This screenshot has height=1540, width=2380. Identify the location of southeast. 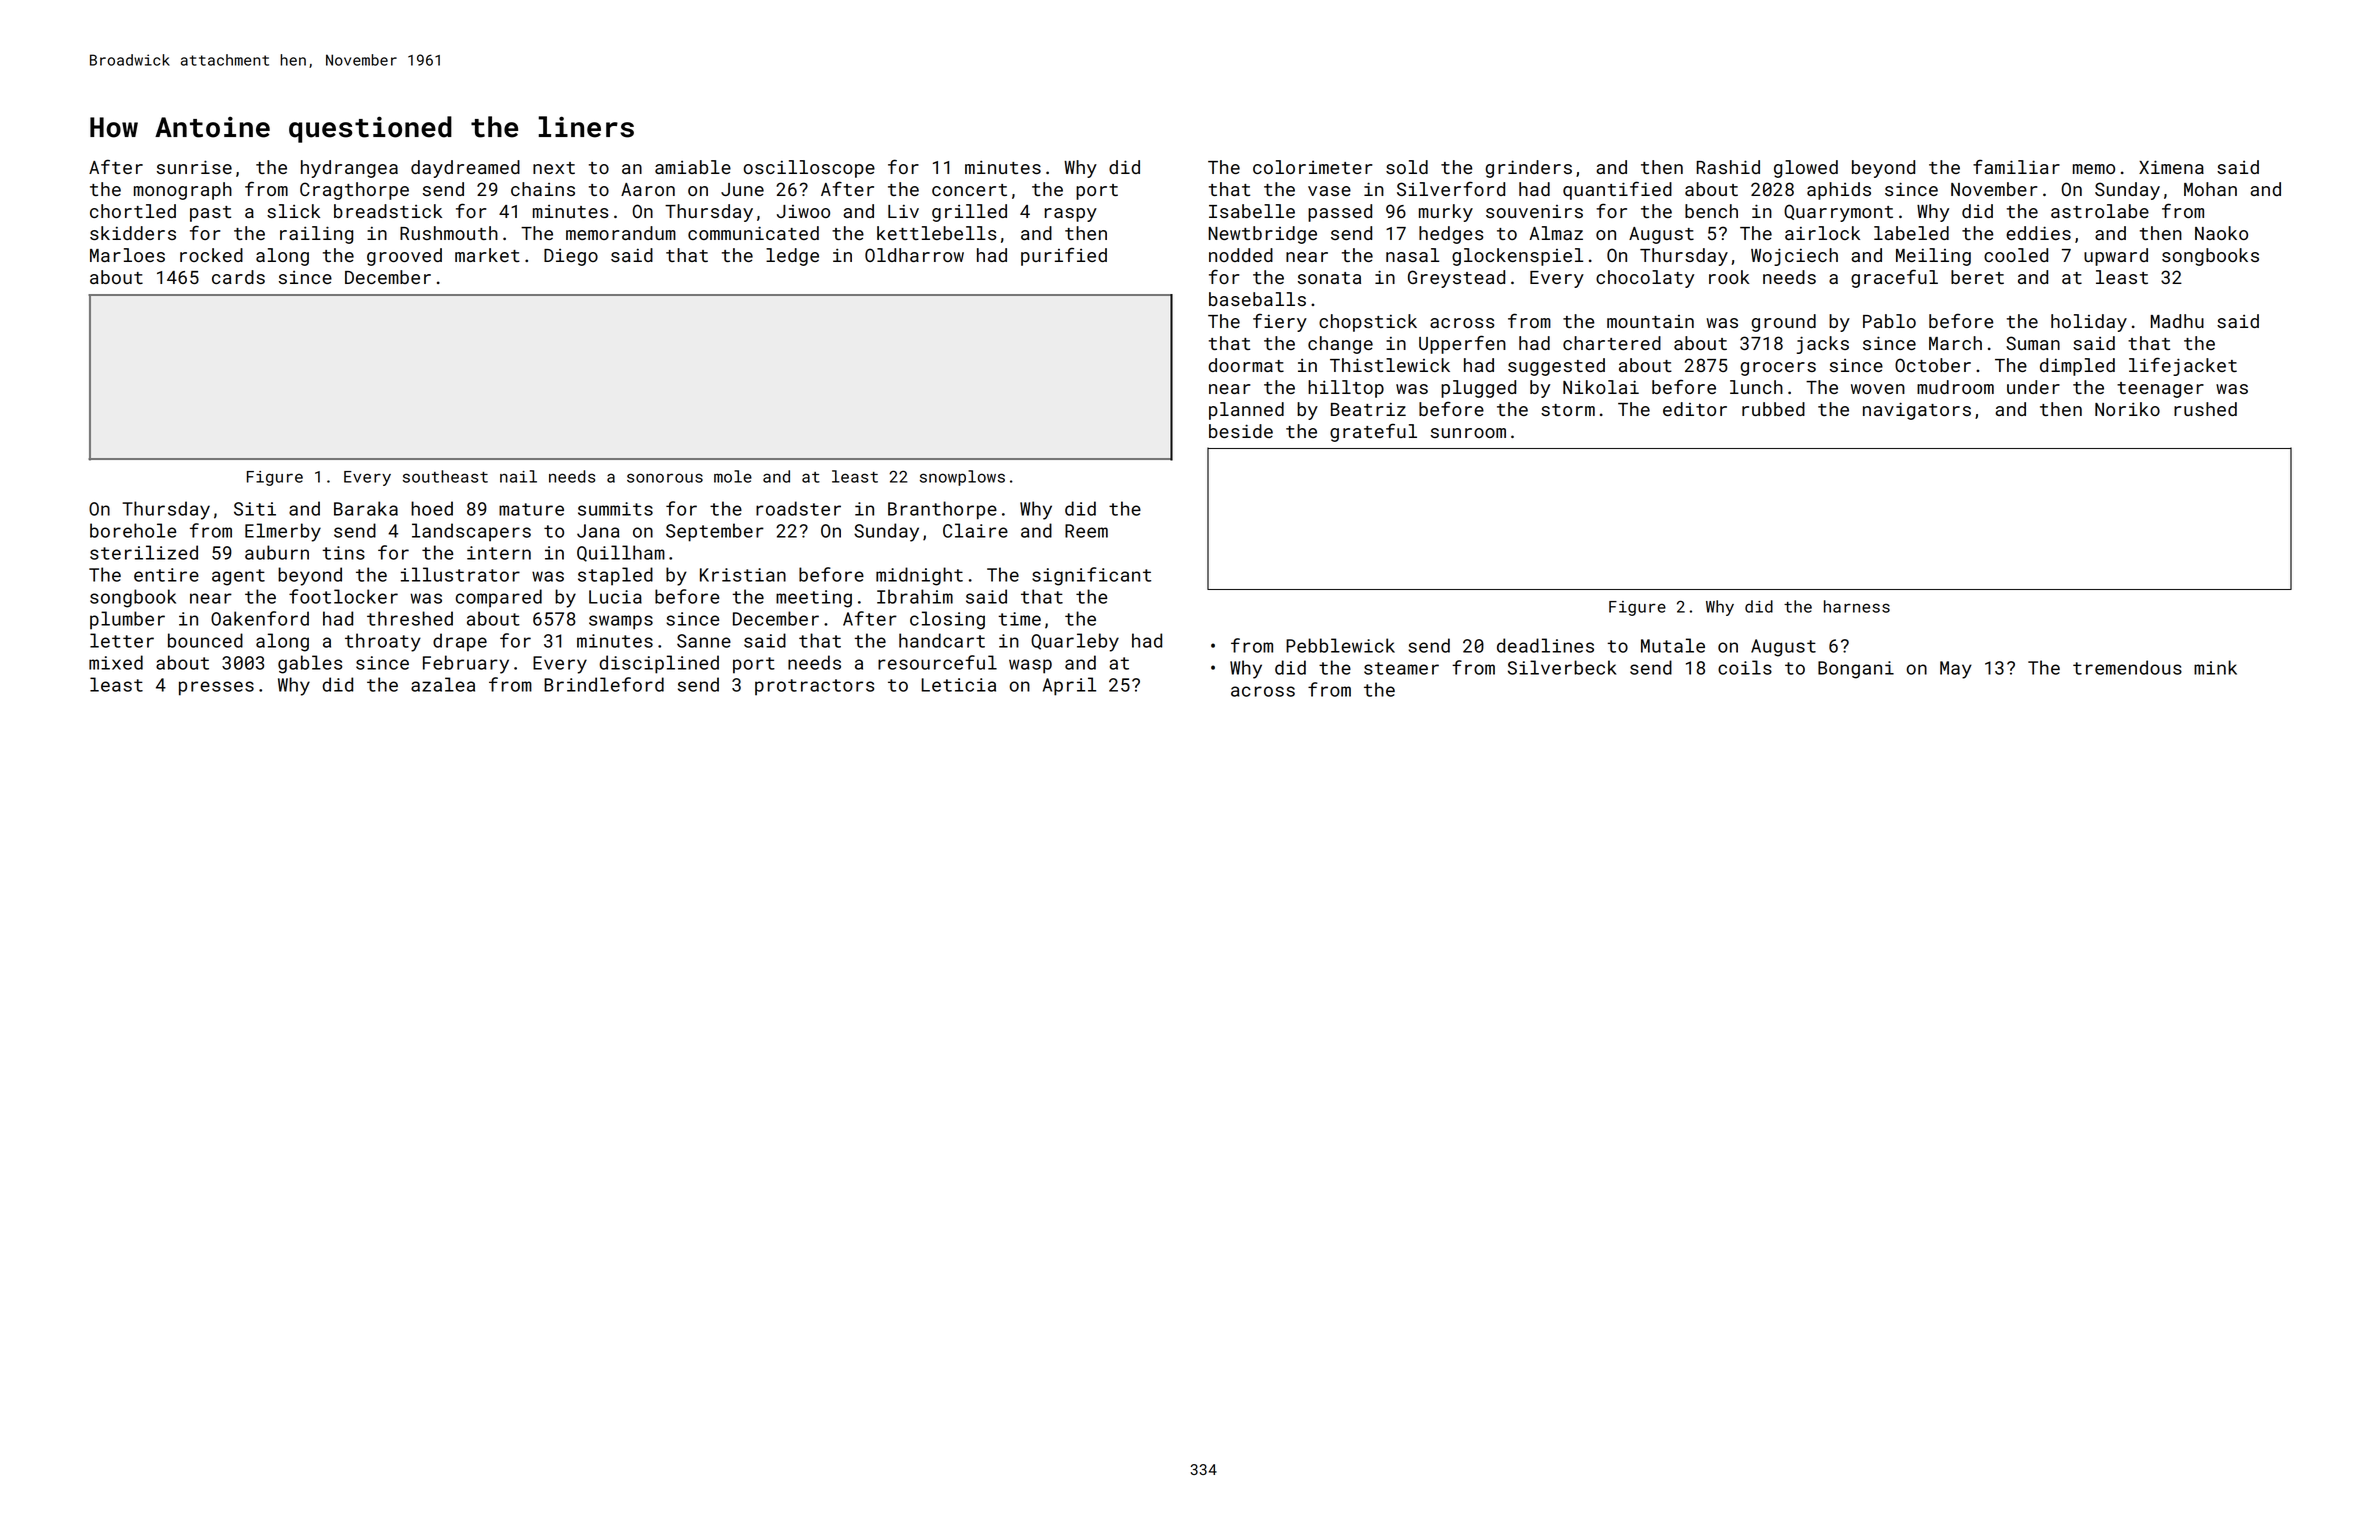
(445, 476).
